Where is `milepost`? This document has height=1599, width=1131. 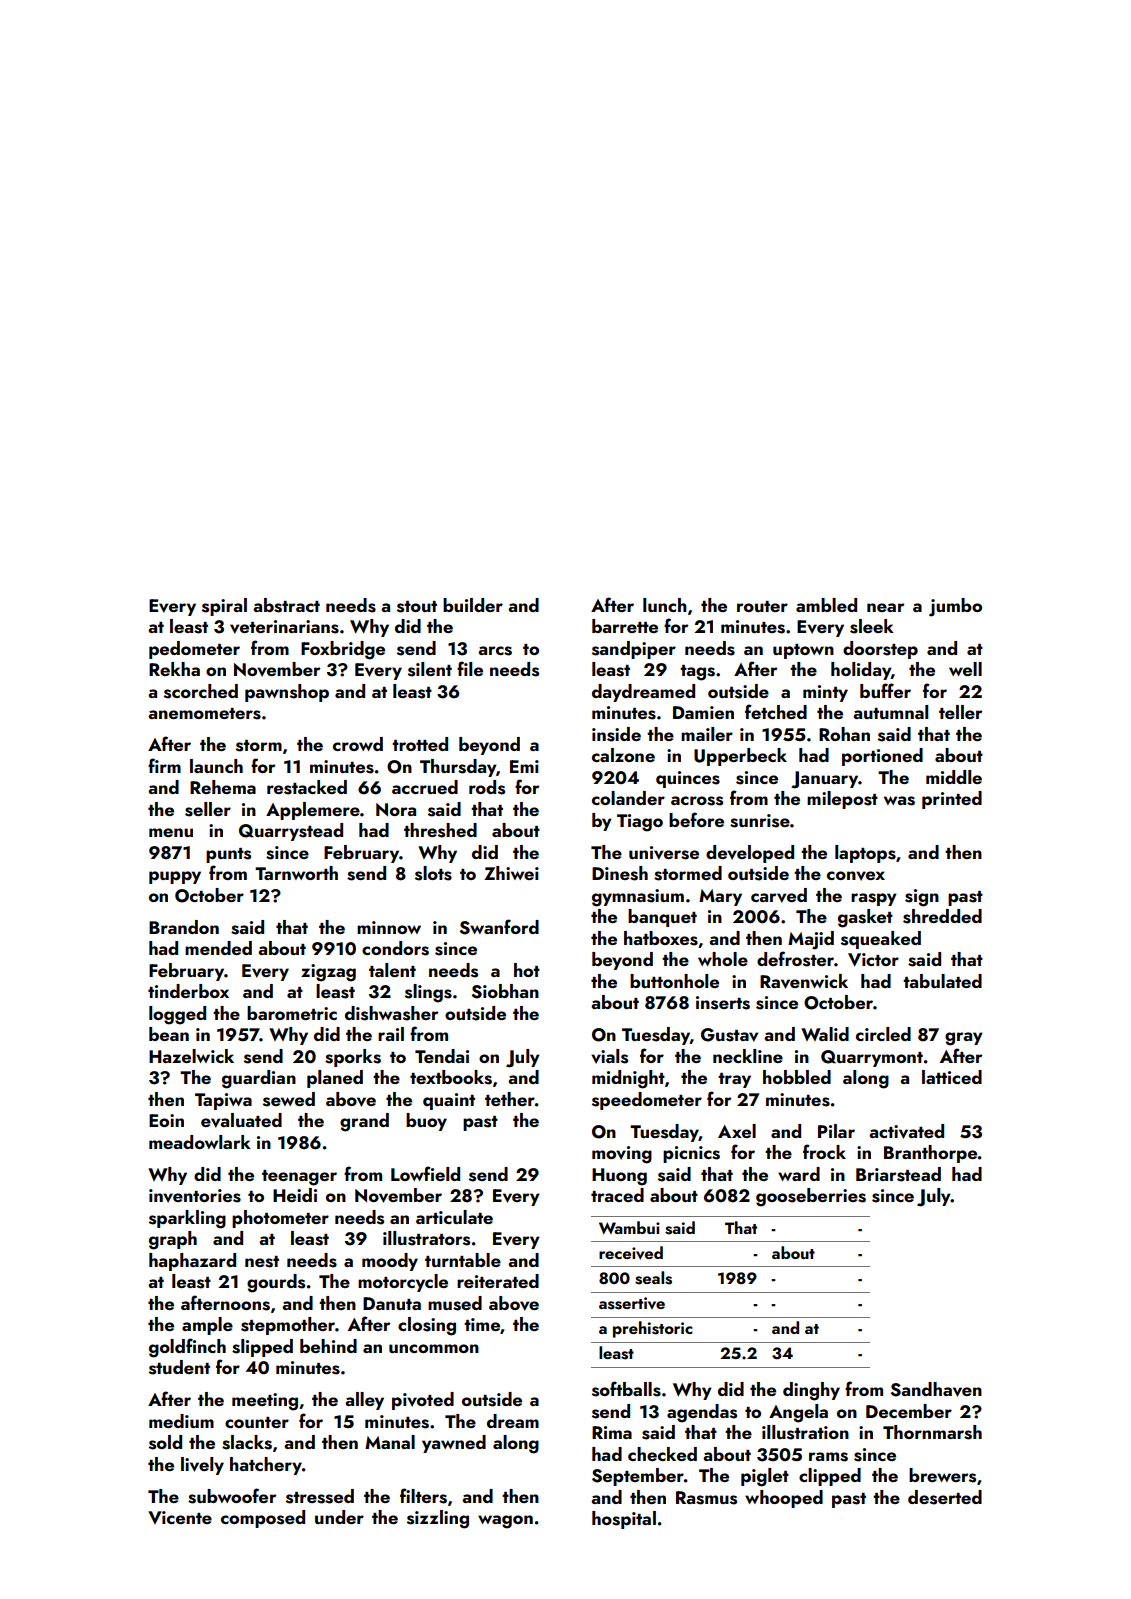
milepost is located at coordinates (842, 800).
